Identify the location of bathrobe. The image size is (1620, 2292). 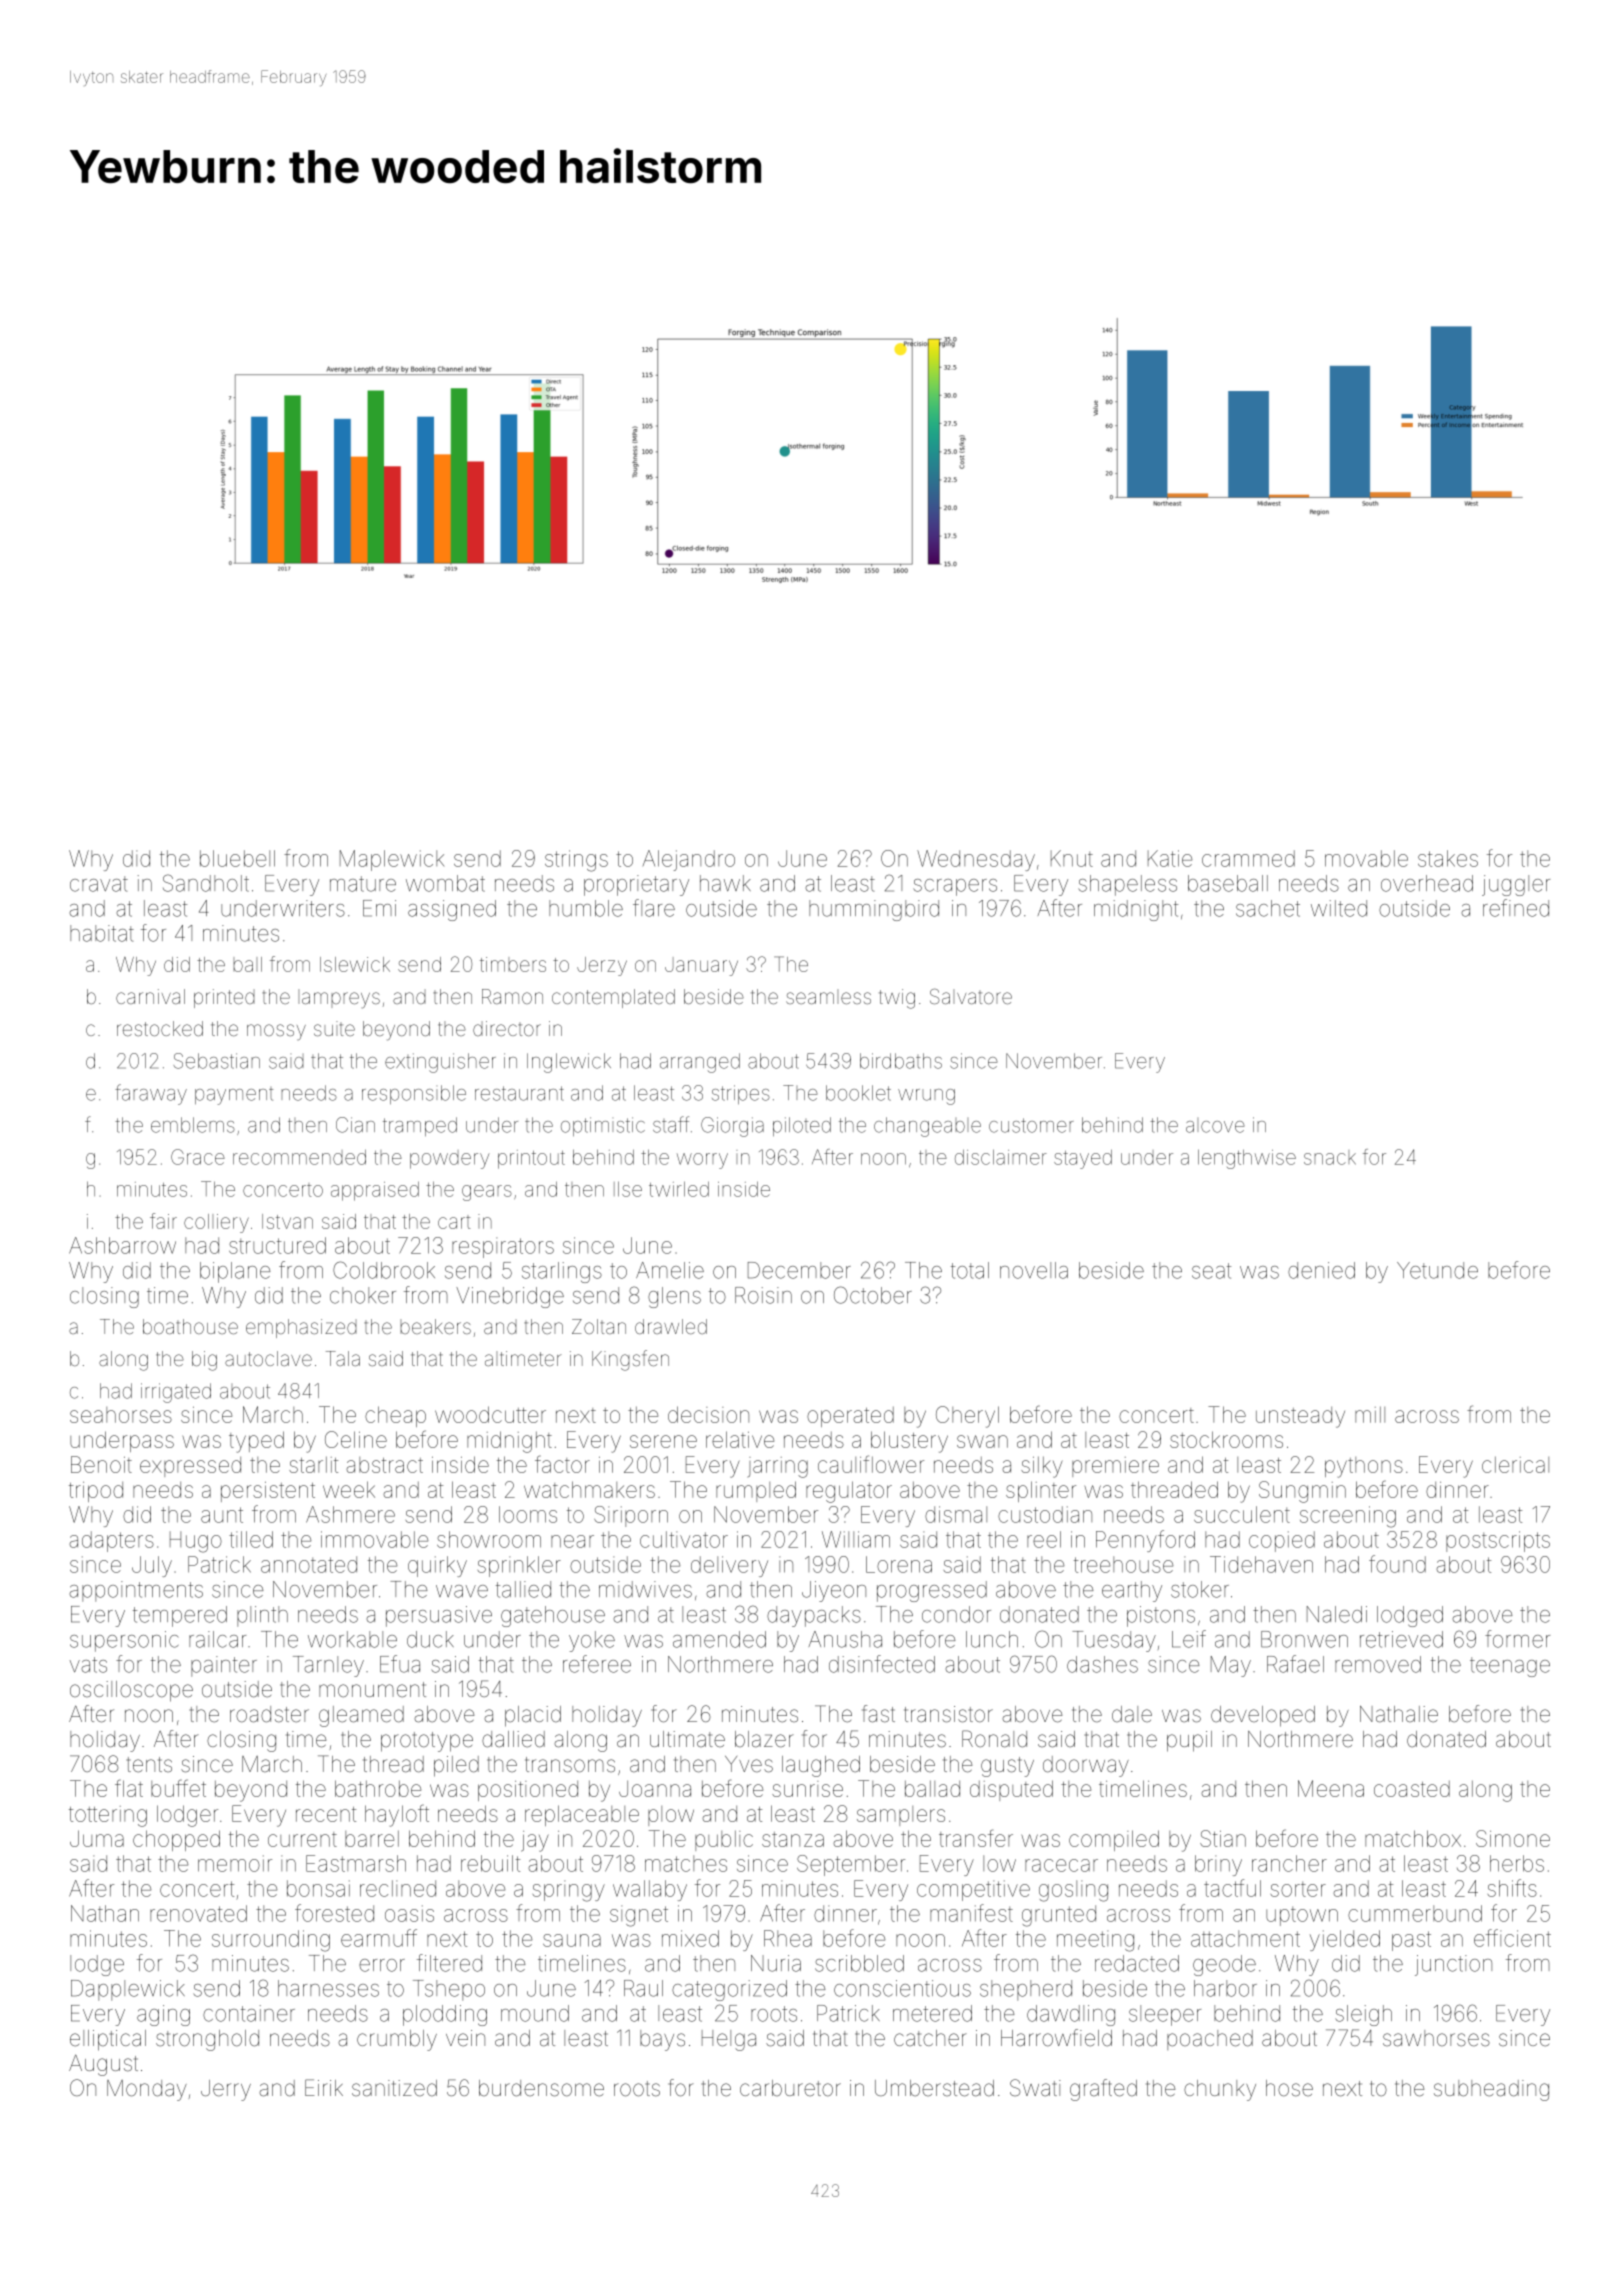
(378, 1788).
